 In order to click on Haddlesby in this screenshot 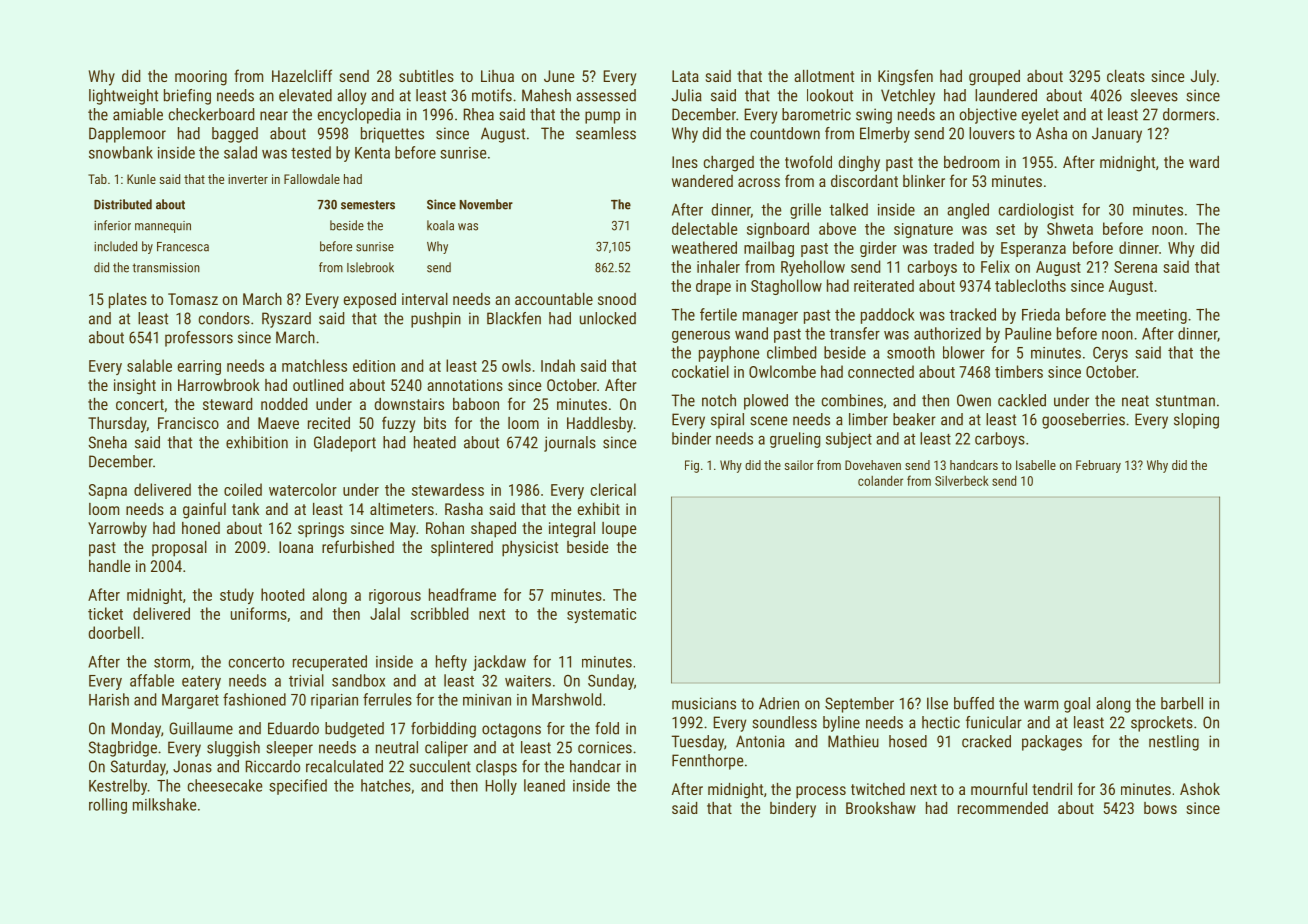, I will do `click(600, 425)`.
